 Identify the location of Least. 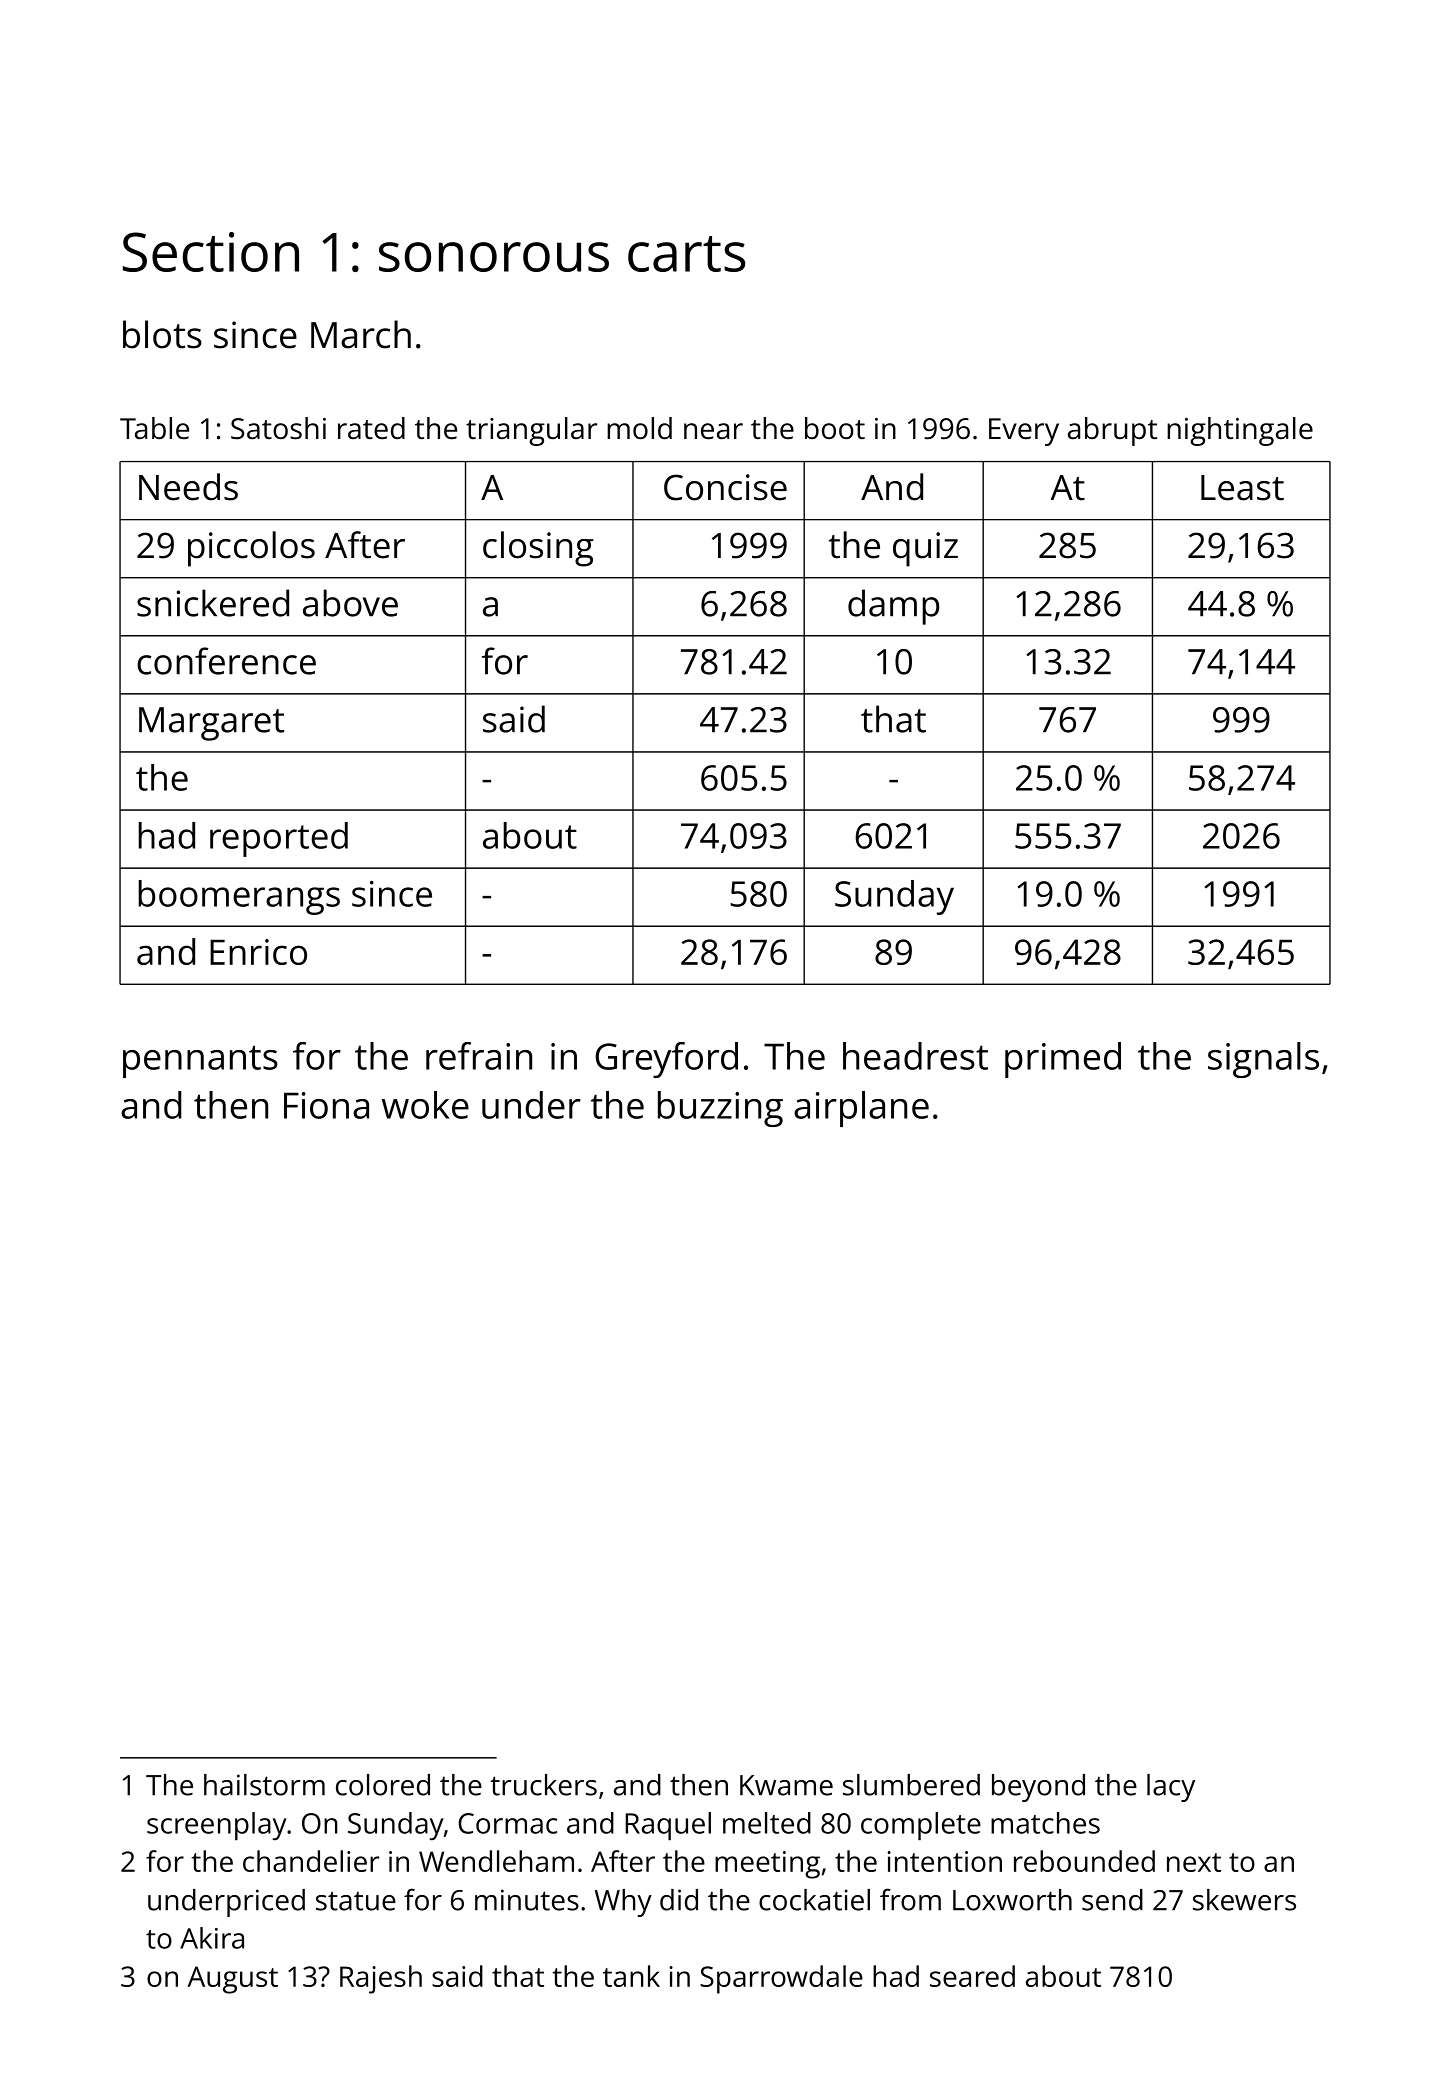
(1242, 488).
